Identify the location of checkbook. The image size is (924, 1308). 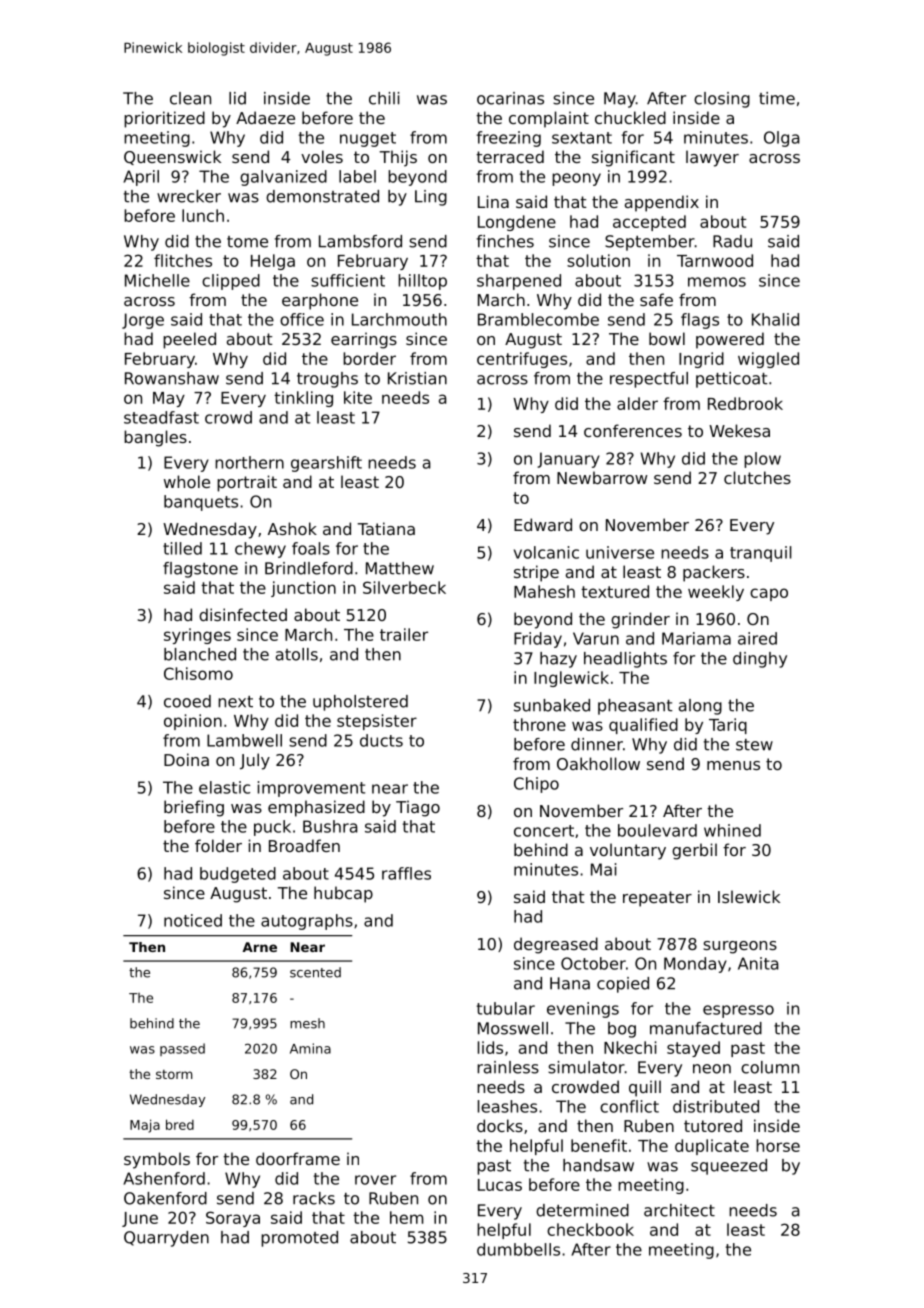
(590, 1229).
